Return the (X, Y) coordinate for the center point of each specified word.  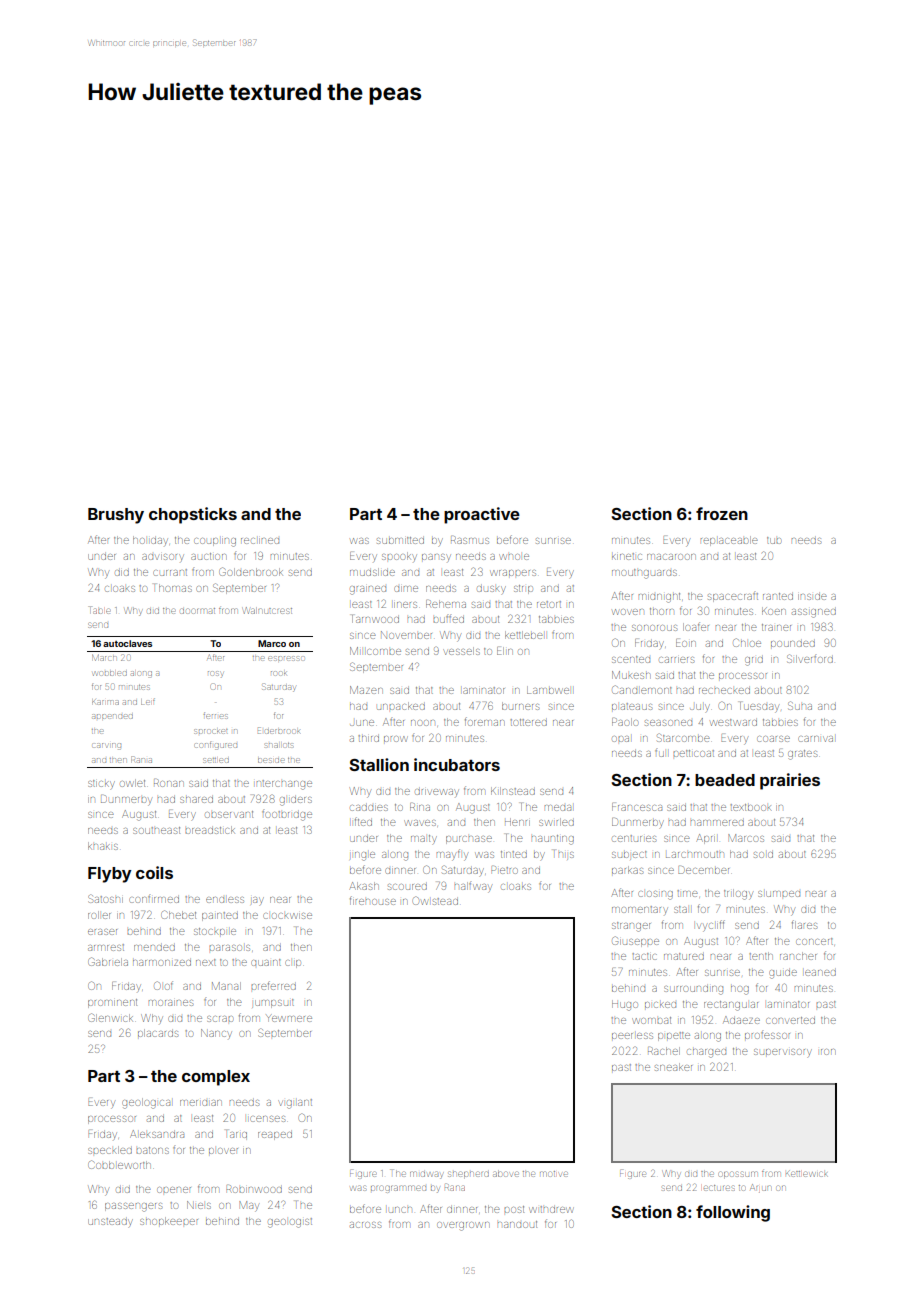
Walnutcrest (268, 610)
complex (216, 1078)
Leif (148, 701)
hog (740, 990)
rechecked (724, 691)
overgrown (463, 1226)
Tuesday (759, 707)
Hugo (624, 1005)
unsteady (110, 1222)
